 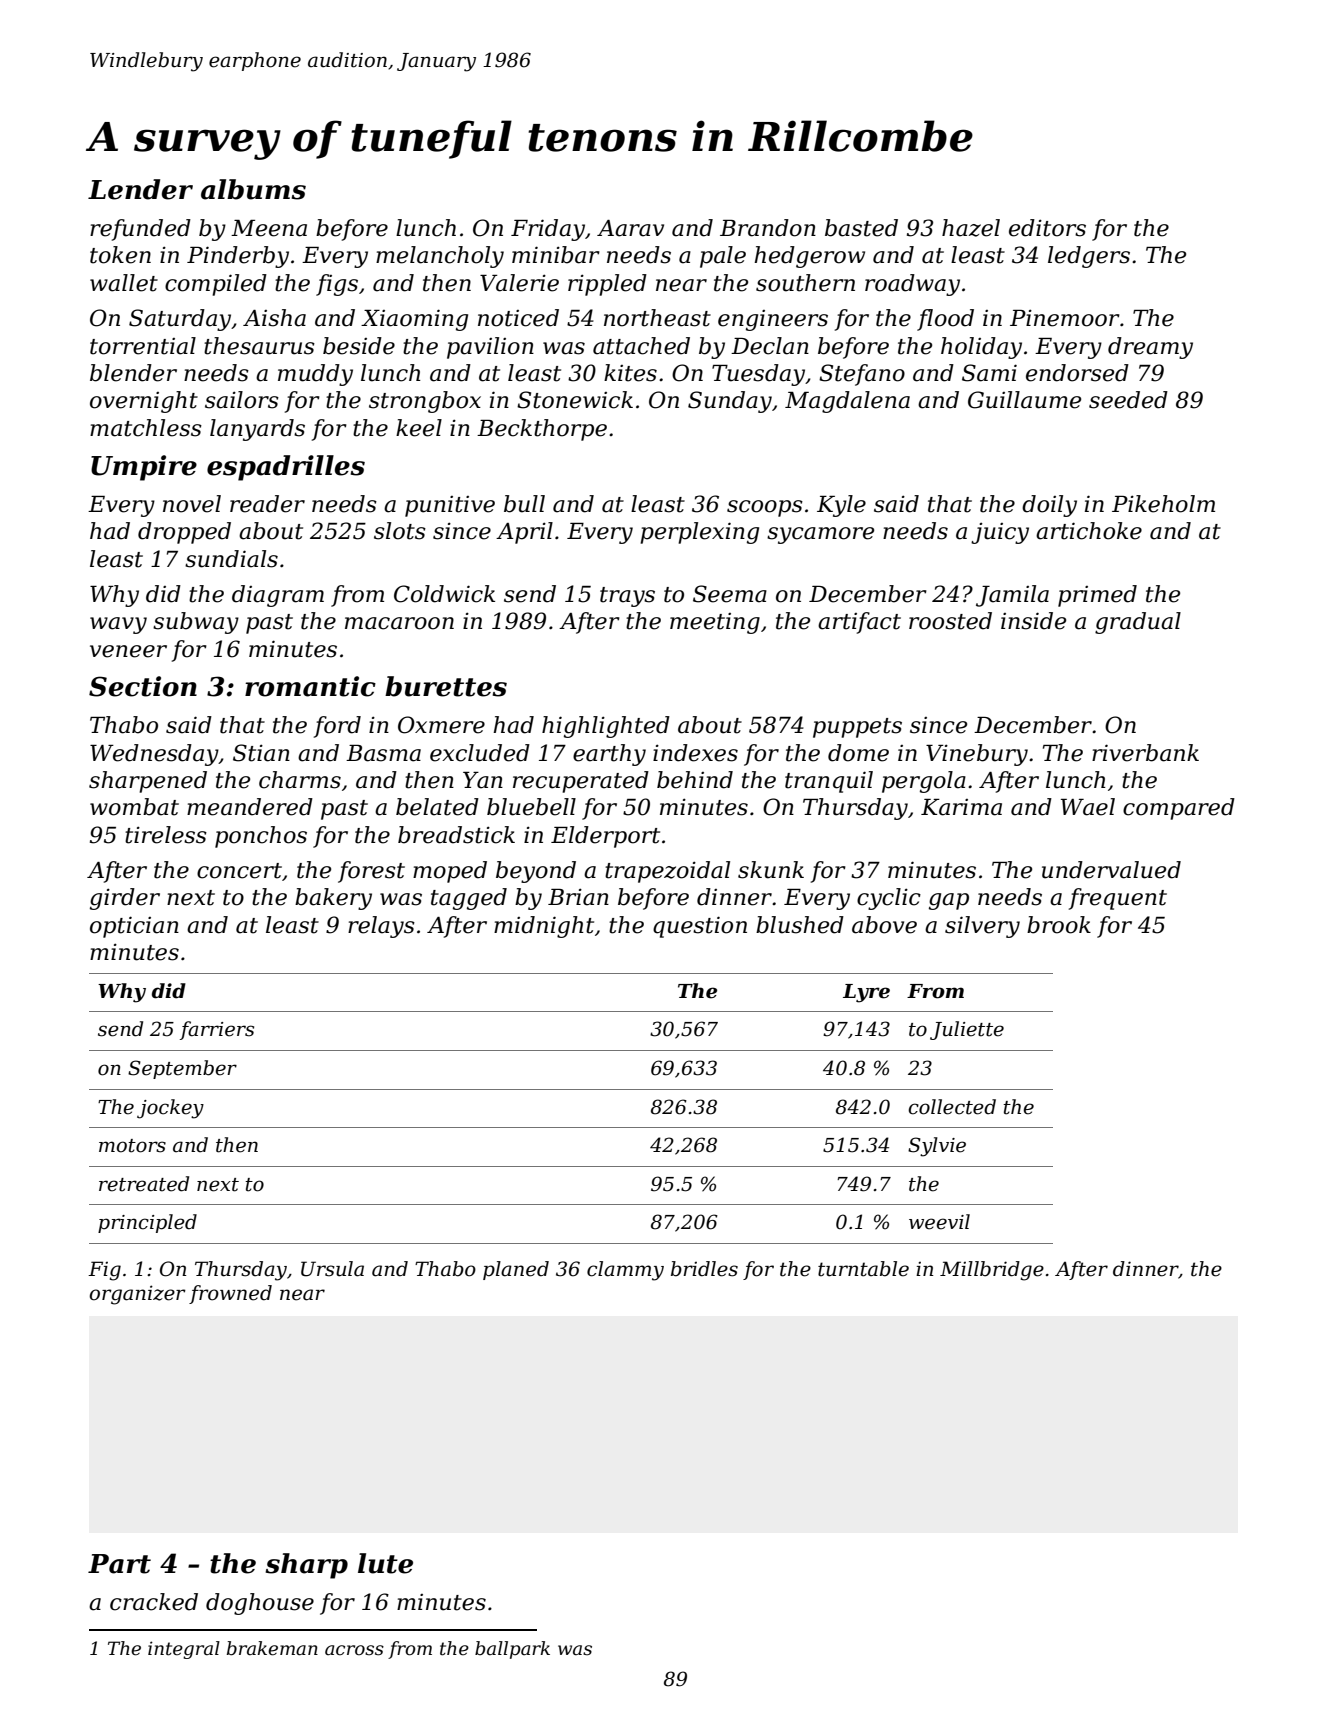 I want to click on Seema, so click(x=730, y=594).
